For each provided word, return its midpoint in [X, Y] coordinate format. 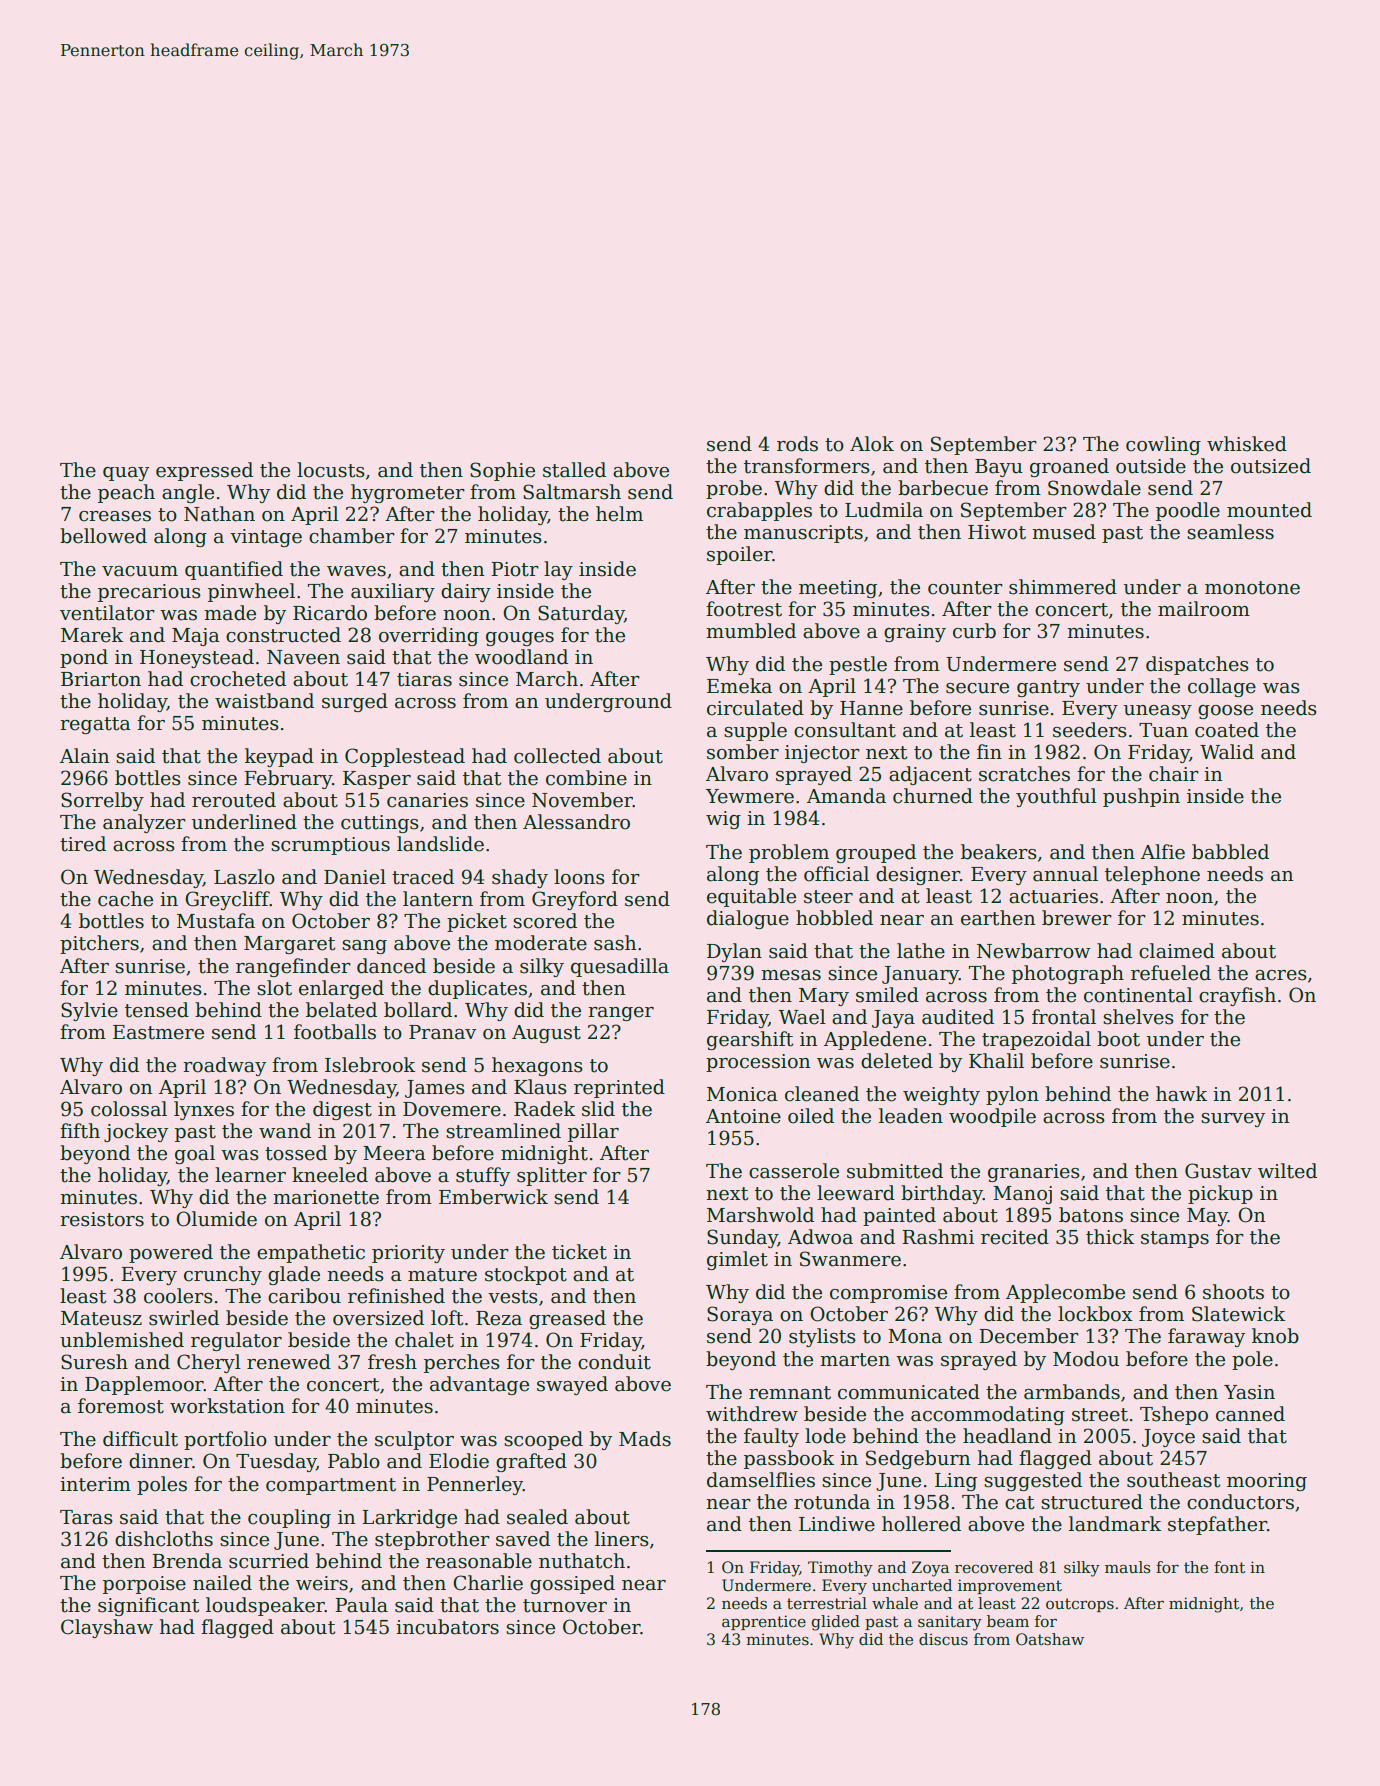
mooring [1267, 1482]
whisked [1247, 444]
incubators [447, 1627]
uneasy [1158, 712]
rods [797, 444]
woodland [521, 657]
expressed [204, 471]
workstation [227, 1406]
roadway [224, 1066]
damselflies [761, 1480]
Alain [85, 756]
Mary [824, 997]
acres [1281, 975]
